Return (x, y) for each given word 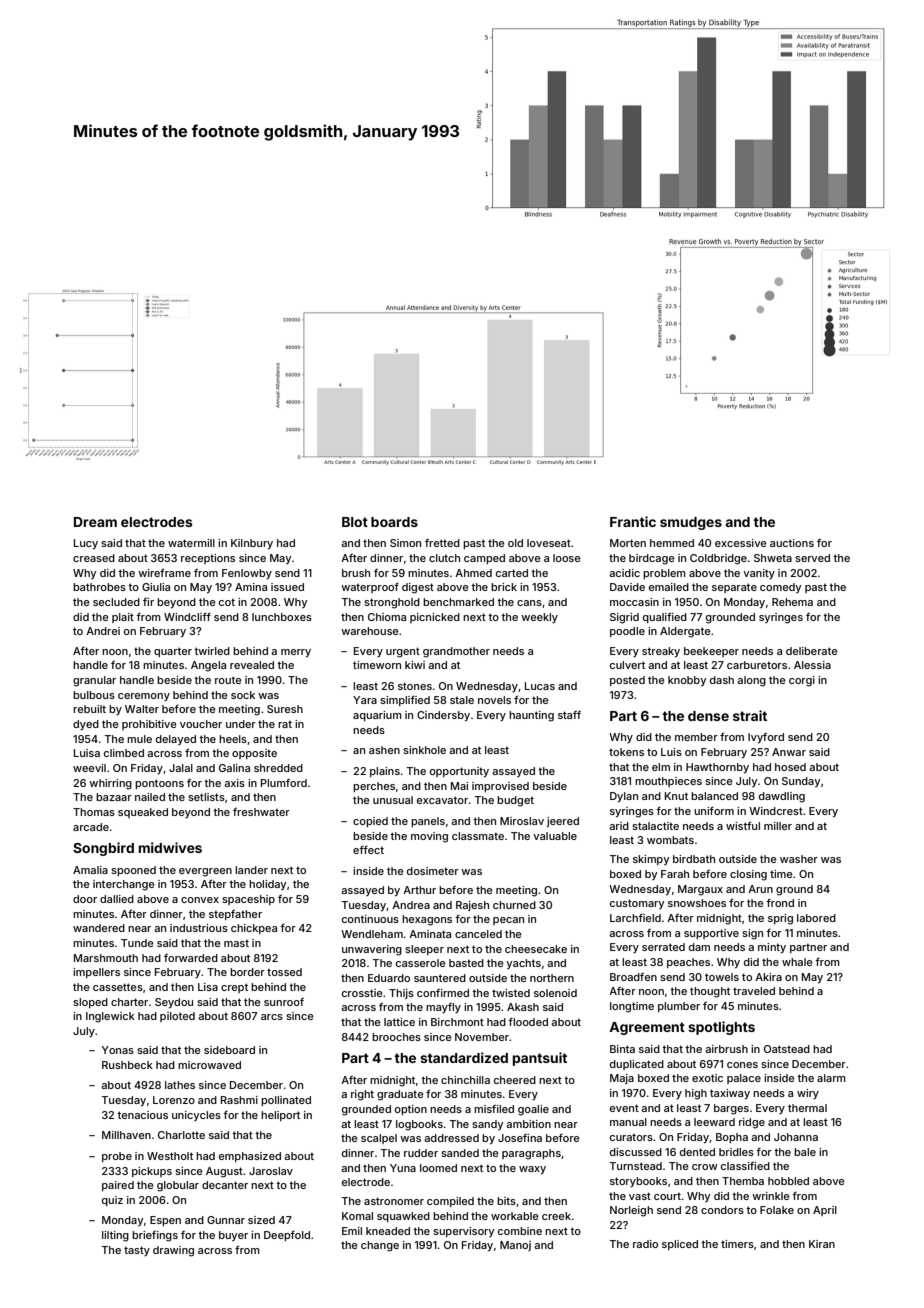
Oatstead (787, 1049)
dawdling (782, 797)
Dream (95, 522)
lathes (180, 1085)
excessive (741, 543)
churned (514, 905)
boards (394, 522)
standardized (464, 1057)
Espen (165, 1221)
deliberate (812, 651)
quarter (173, 652)
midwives (170, 847)
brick (504, 587)
